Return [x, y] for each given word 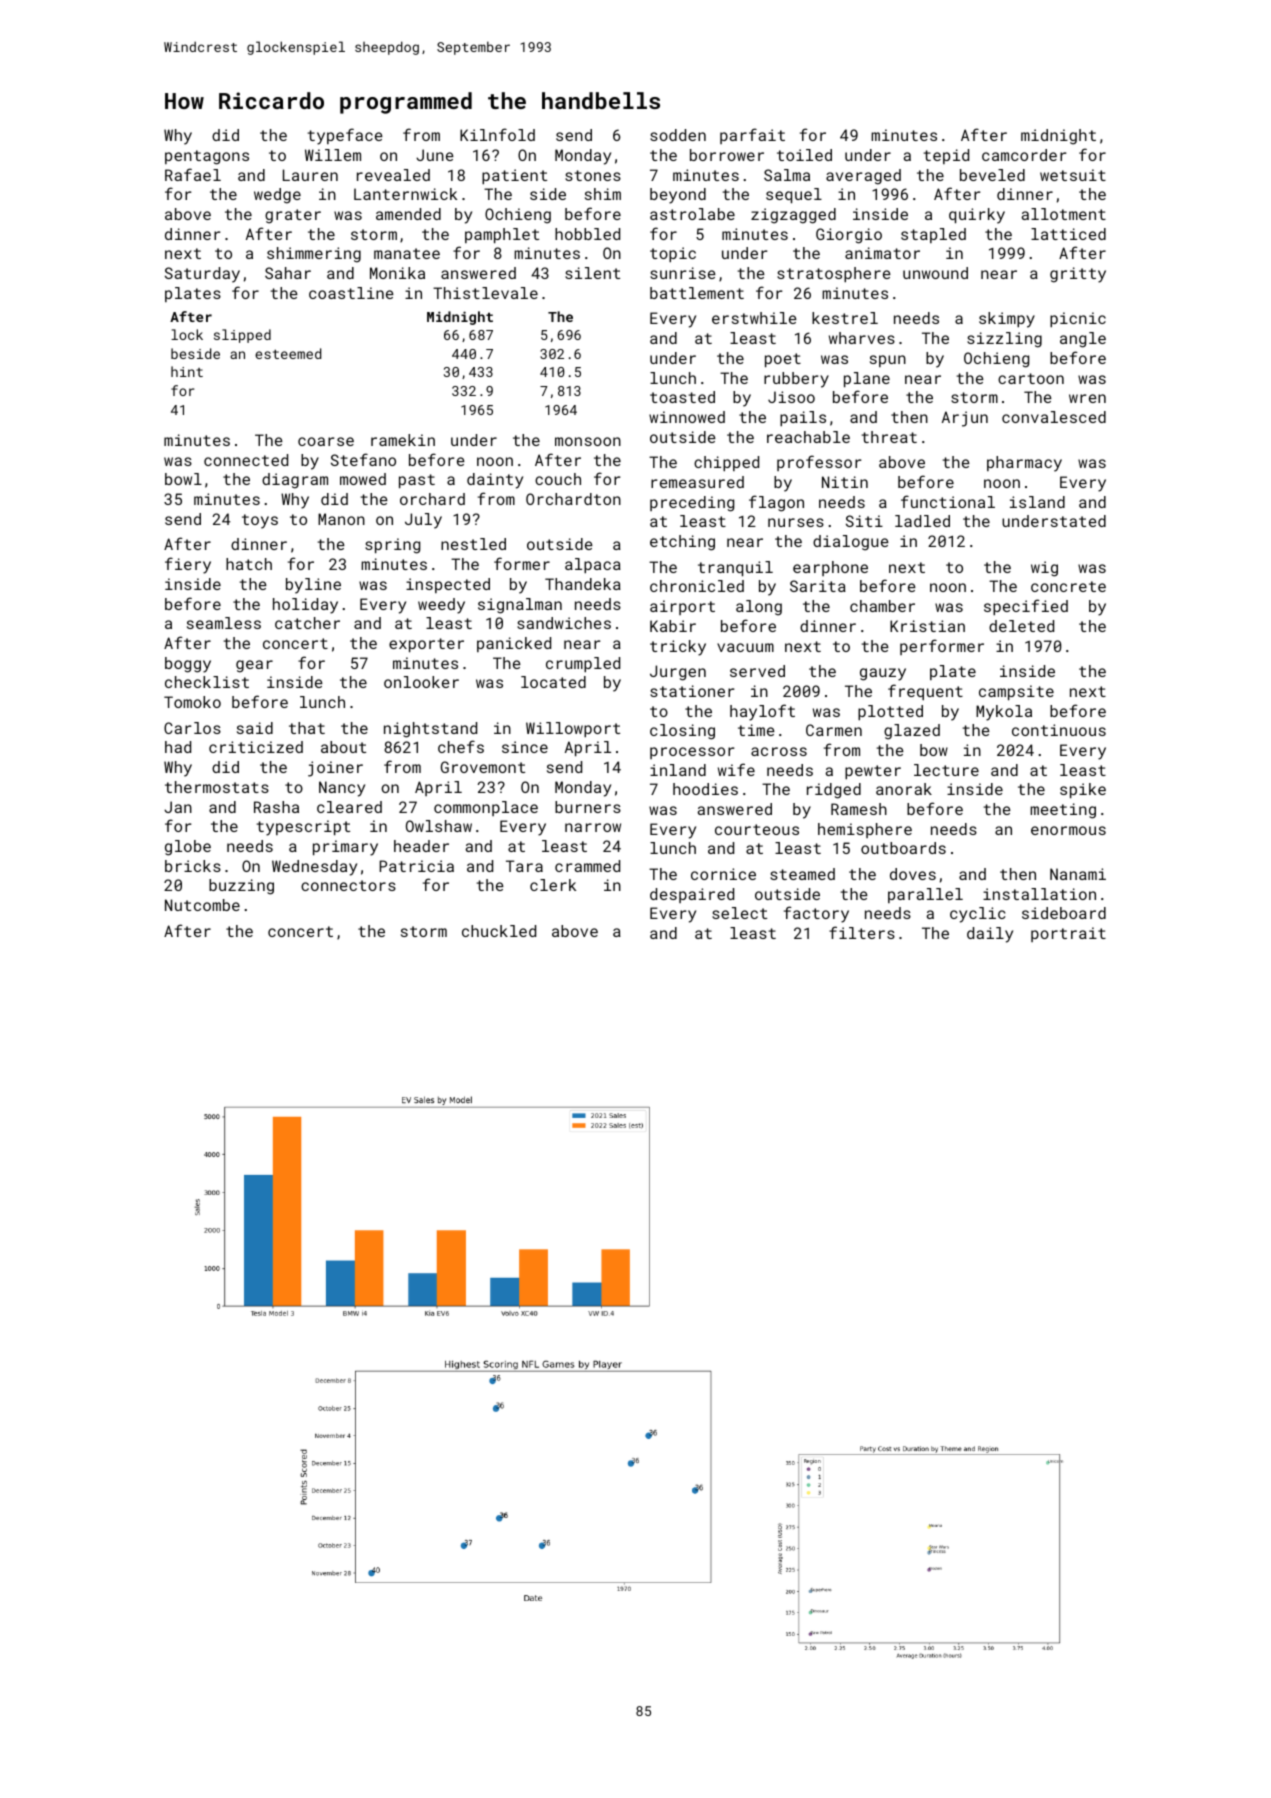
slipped [242, 336]
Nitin [845, 482]
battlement [697, 293]
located [553, 682]
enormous [1068, 830]
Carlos [192, 728]
